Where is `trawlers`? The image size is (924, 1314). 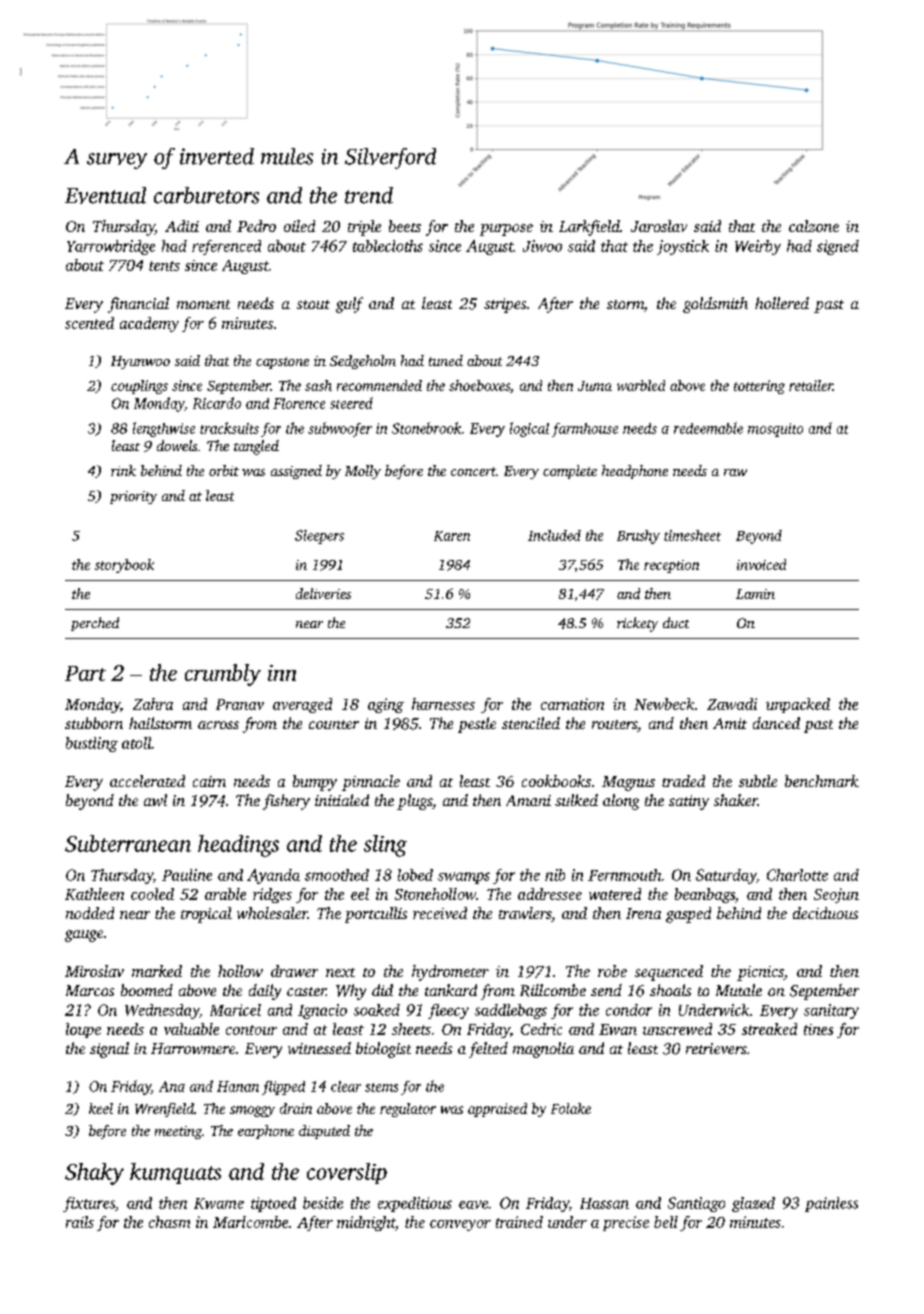
trawlers is located at coordinates (525, 913).
